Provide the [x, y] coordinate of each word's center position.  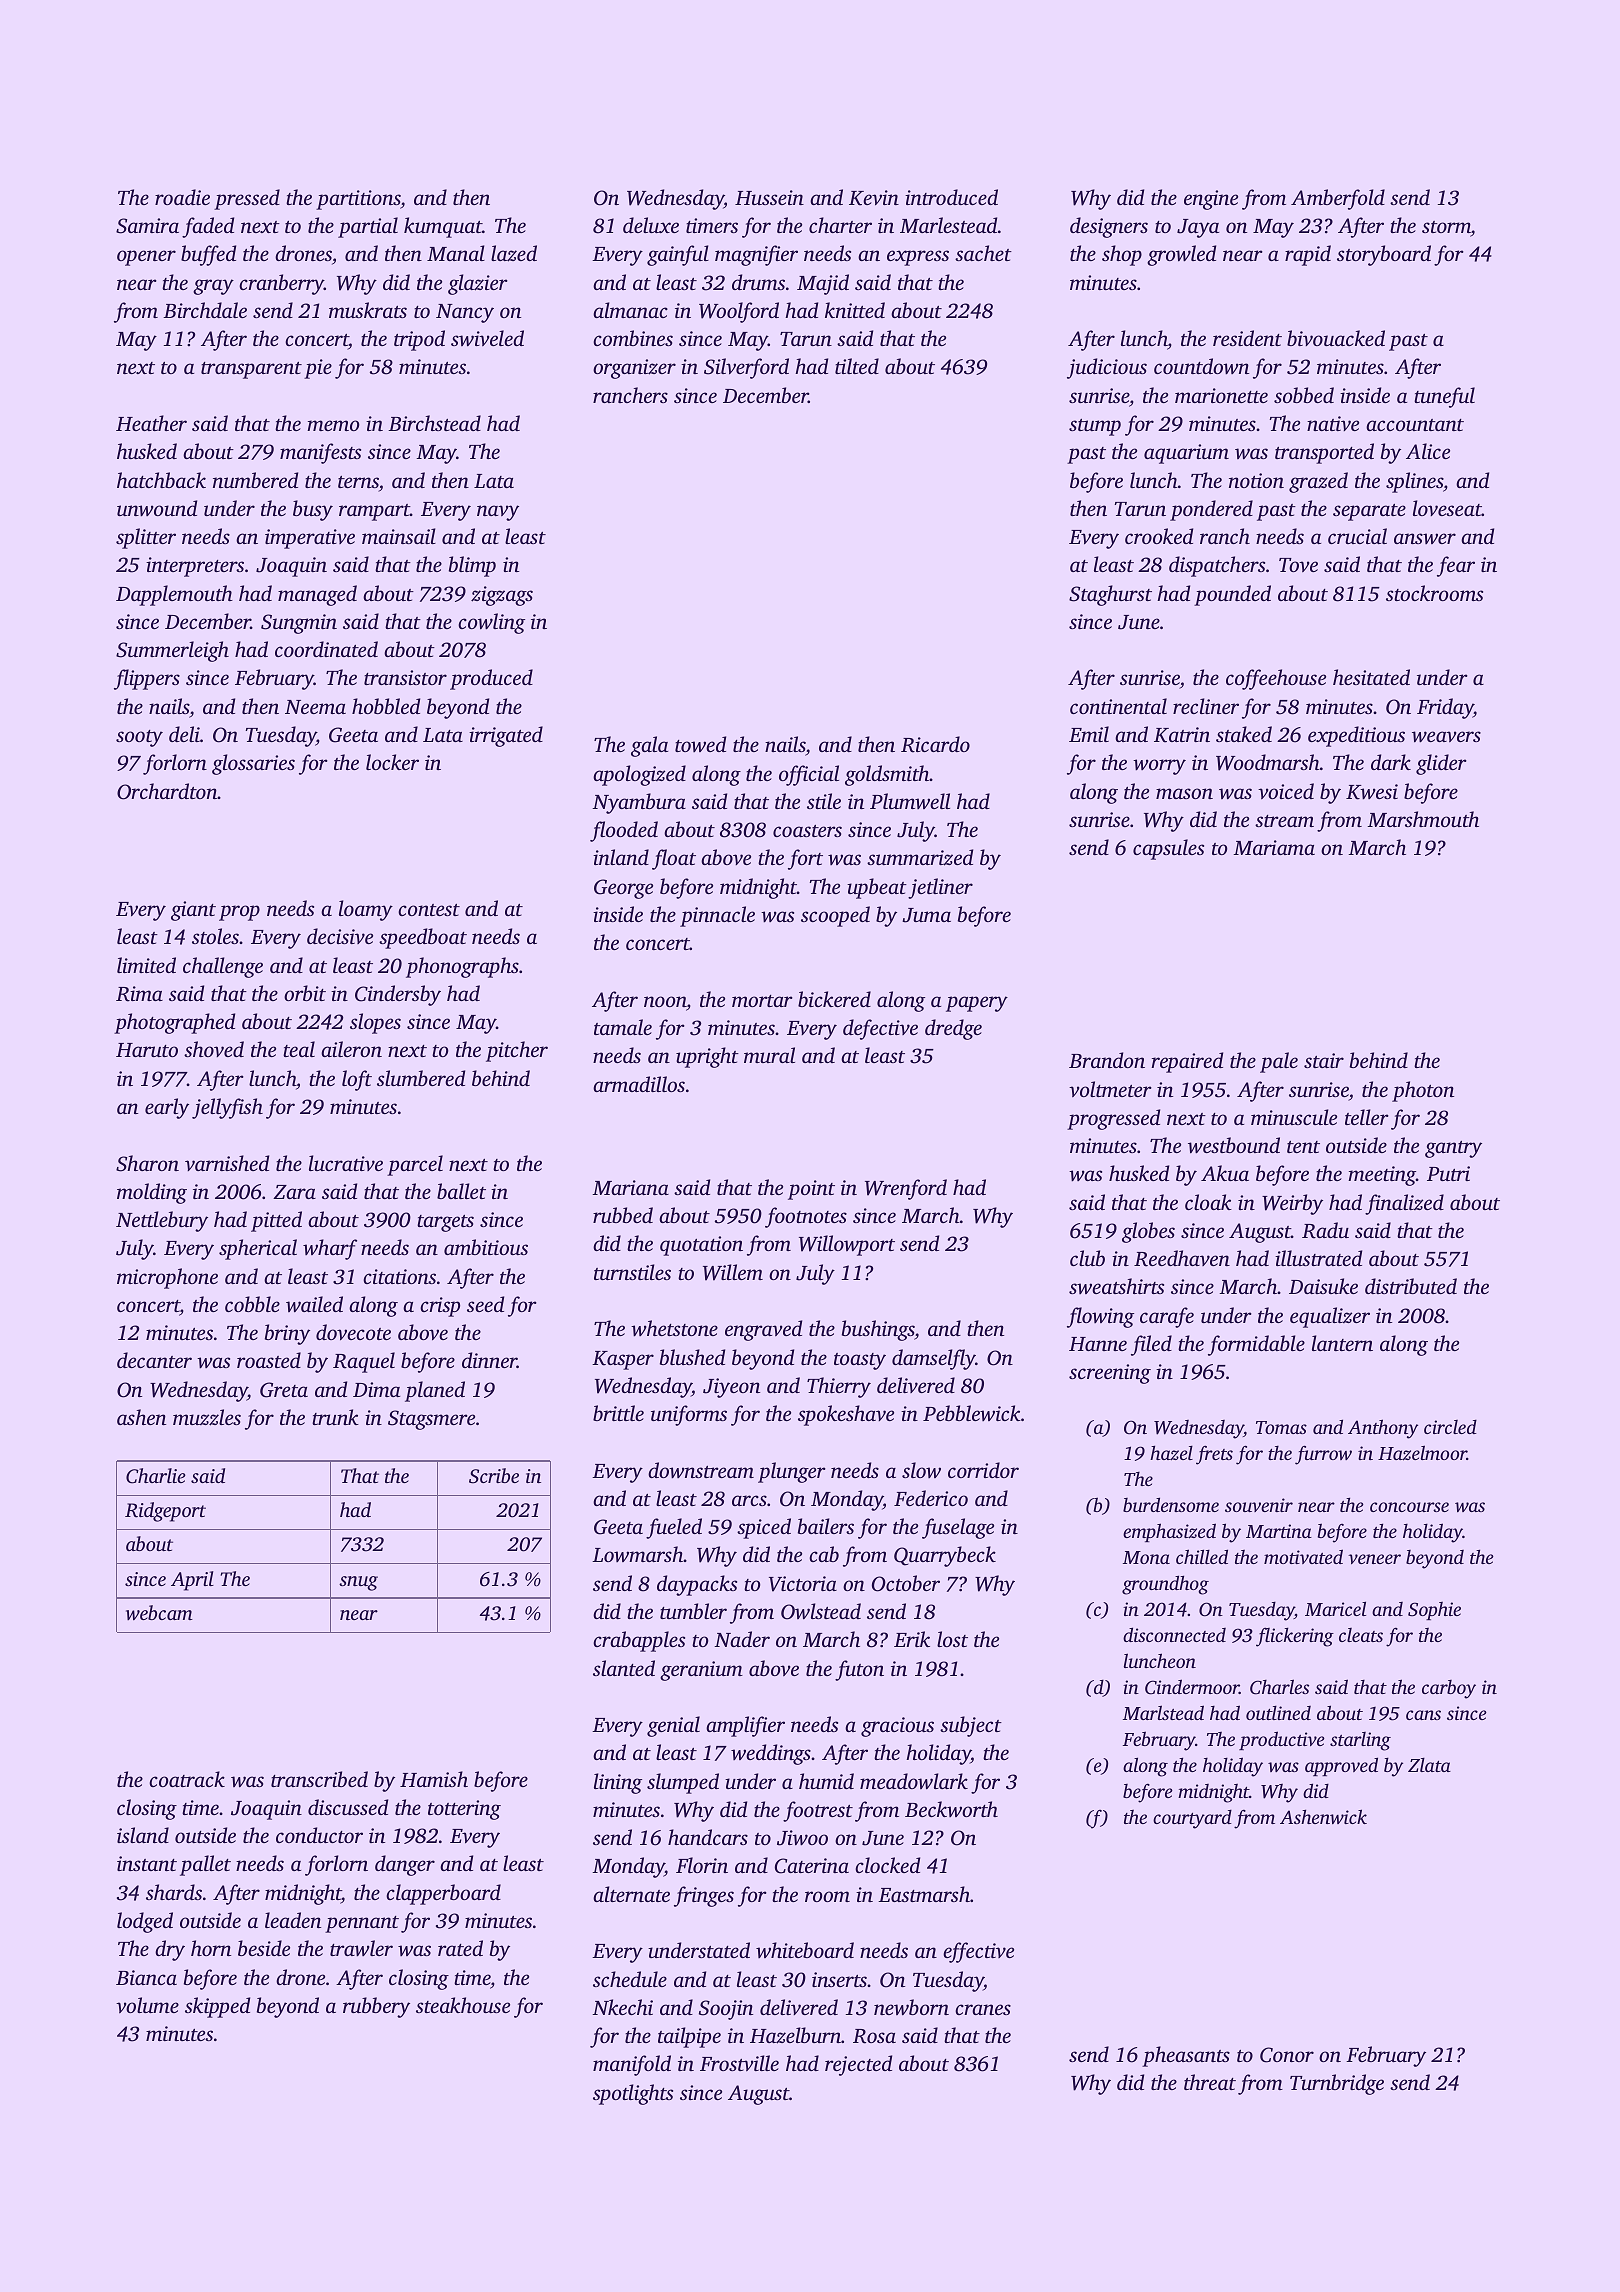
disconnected [1174, 1634]
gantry [1453, 1149]
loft [357, 1080]
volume [147, 2005]
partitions [358, 200]
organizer [634, 369]
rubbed [623, 1215]
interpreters [195, 567]
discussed [348, 1807]
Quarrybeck [945, 1556]
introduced [951, 197]
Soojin [726, 2010]
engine [1211, 200]
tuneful [1444, 397]
